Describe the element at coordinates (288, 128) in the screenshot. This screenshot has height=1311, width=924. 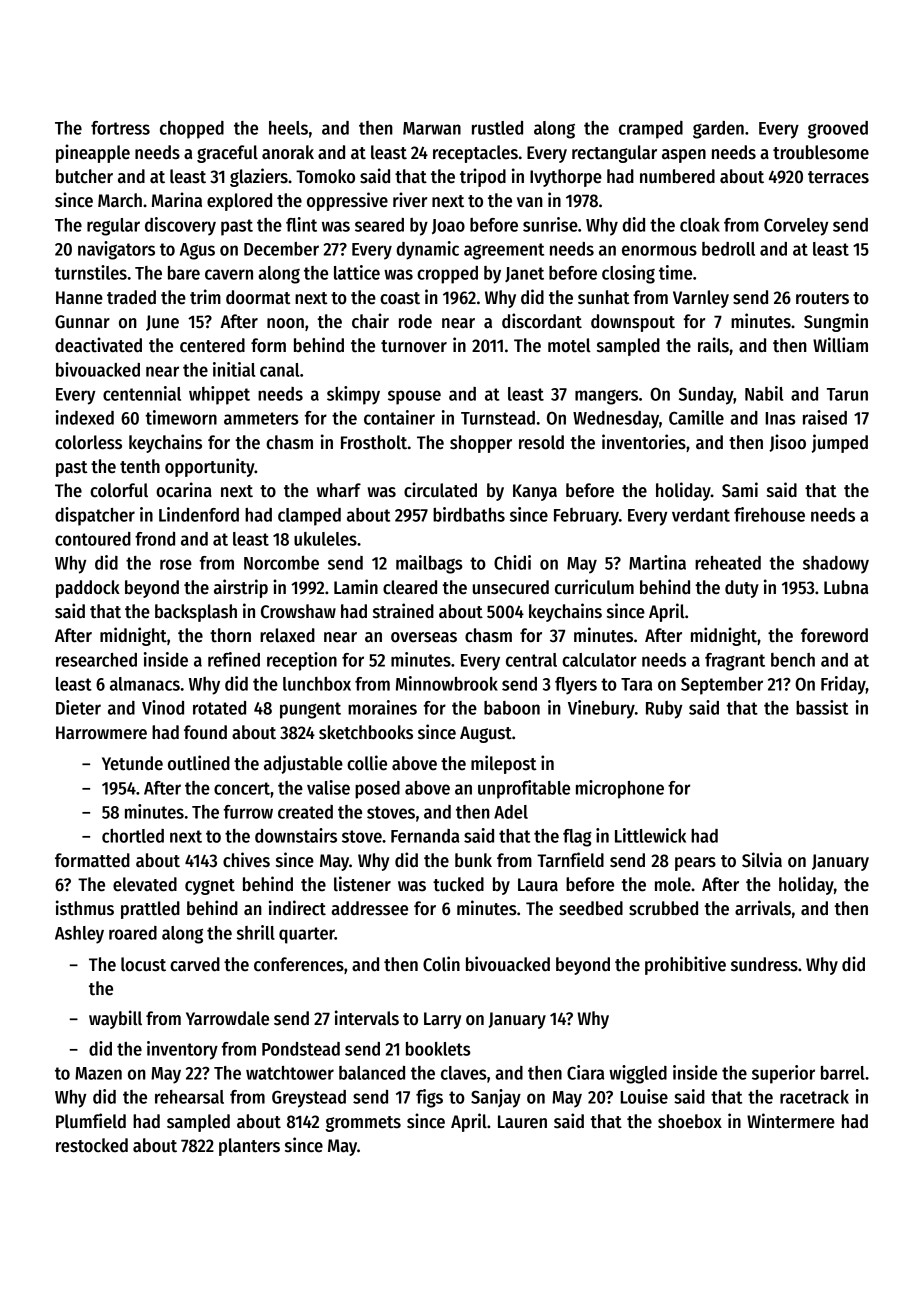
I see `heels` at that location.
